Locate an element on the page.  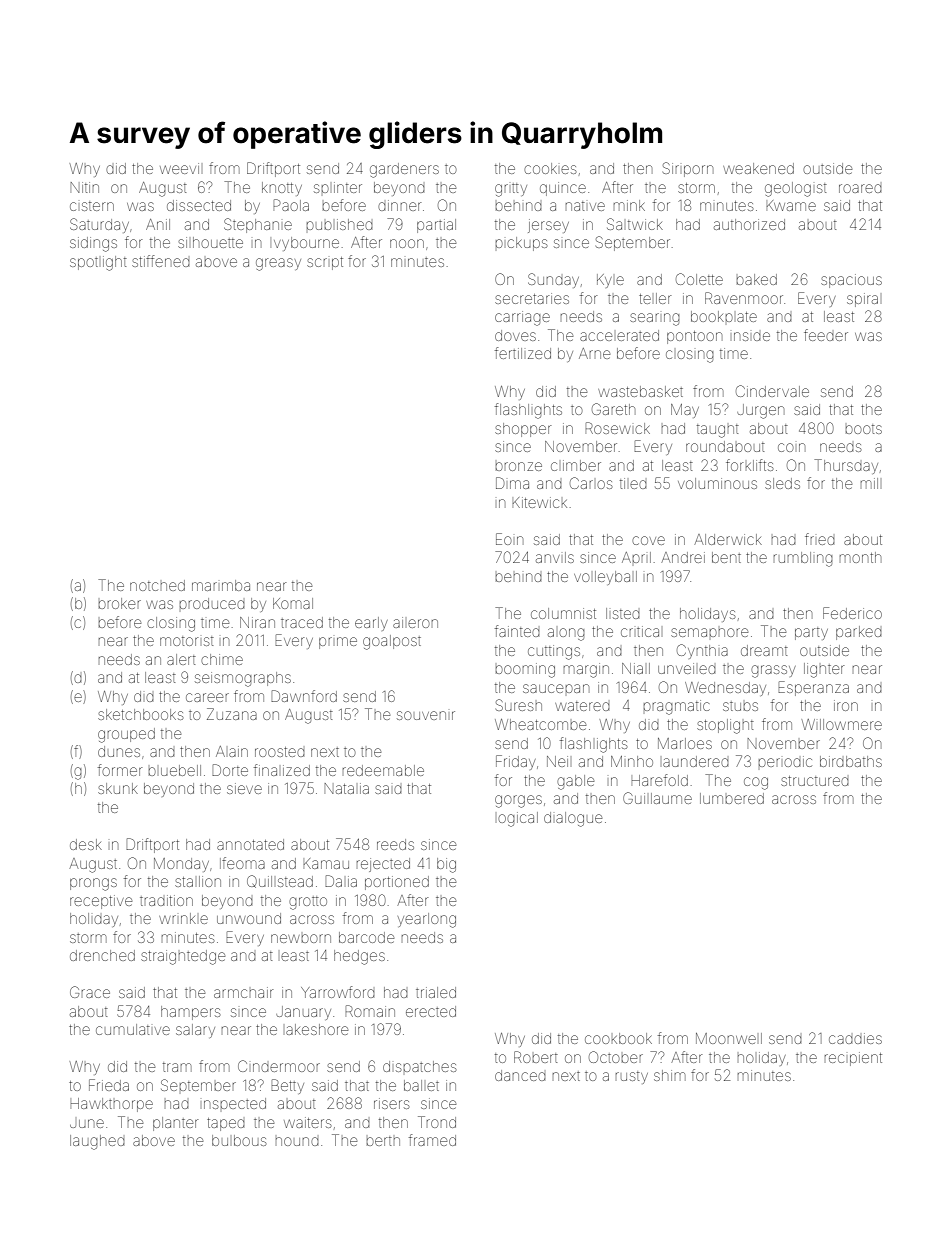
shopper is located at coordinates (523, 430).
